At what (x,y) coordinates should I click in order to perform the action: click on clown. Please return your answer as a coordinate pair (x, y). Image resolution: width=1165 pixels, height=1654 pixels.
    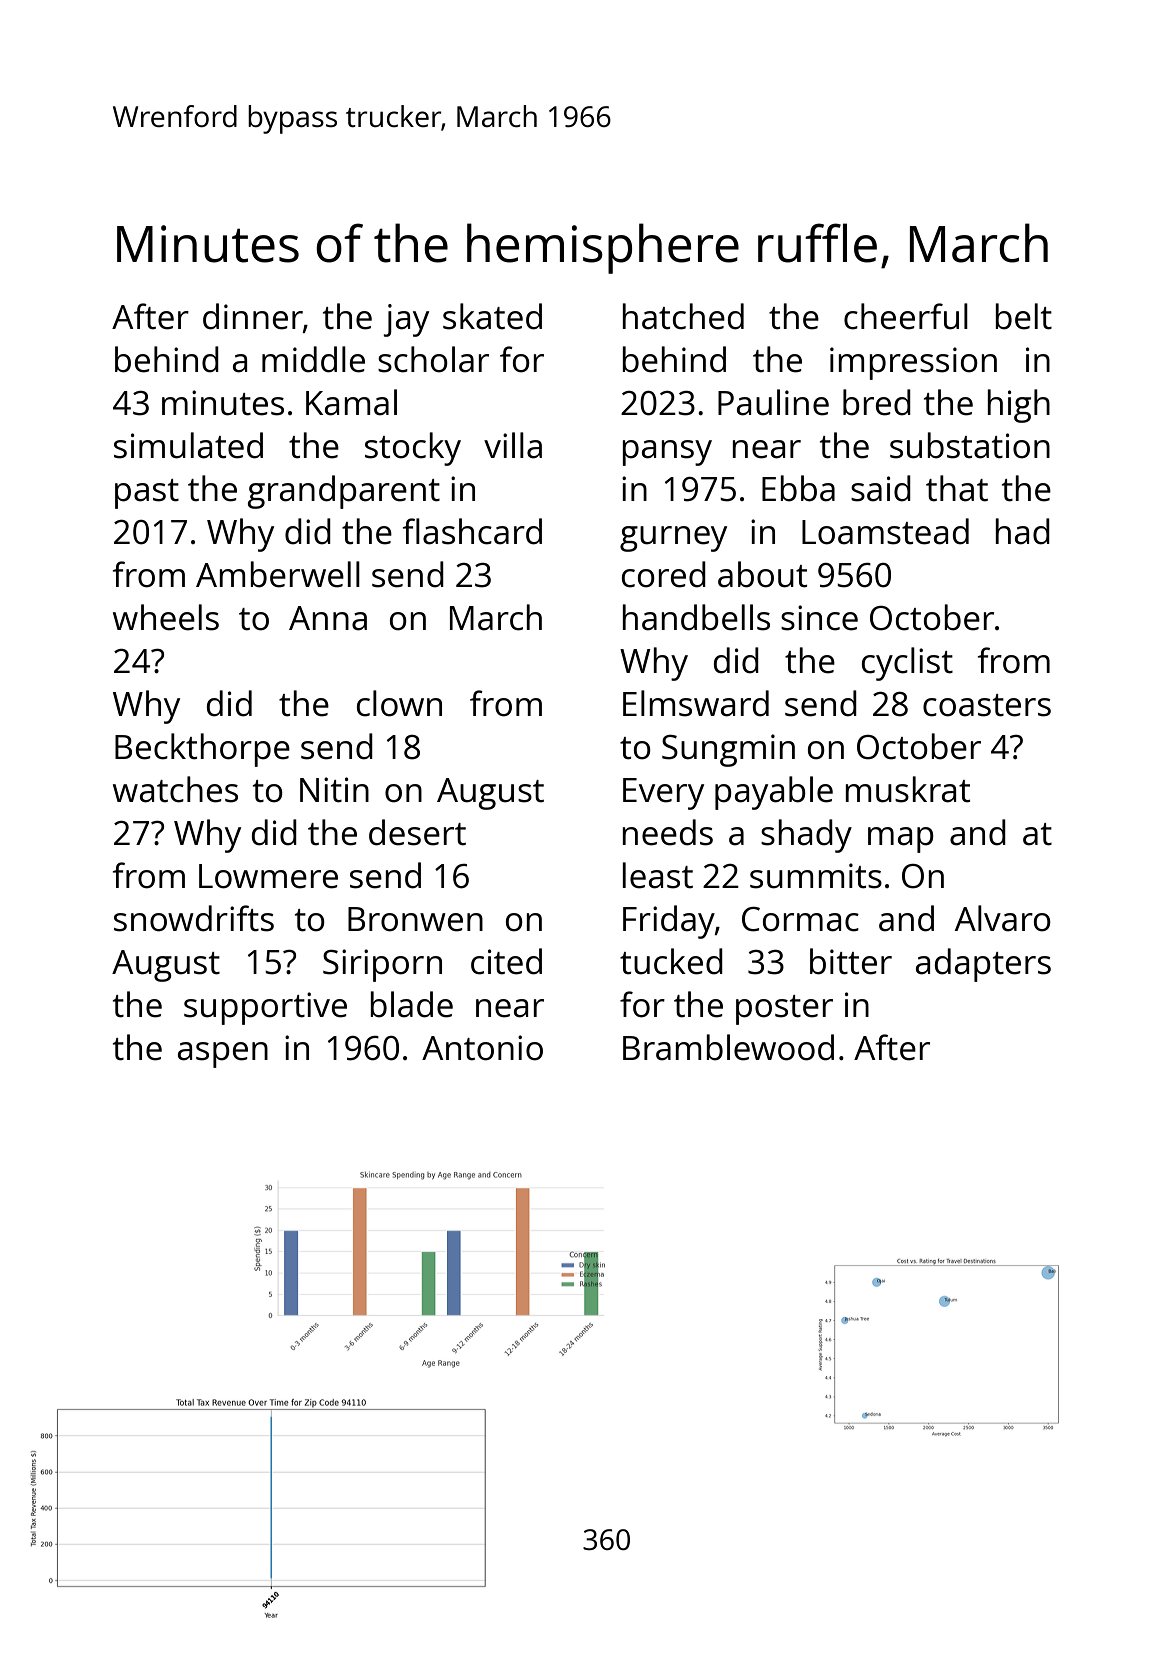
    Looking at the image, I should click on (399, 703).
